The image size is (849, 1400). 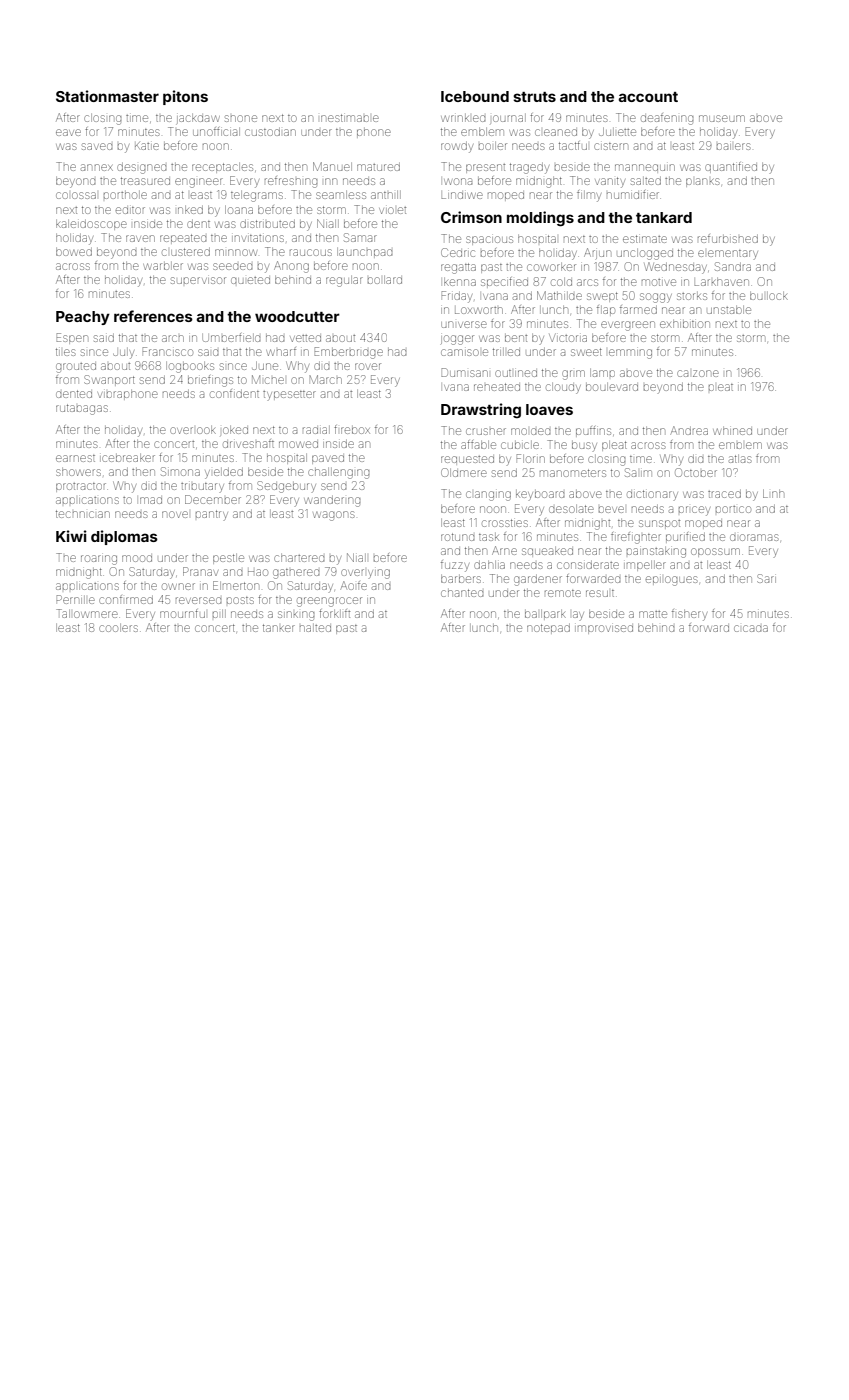 I want to click on roaring, so click(x=99, y=560).
